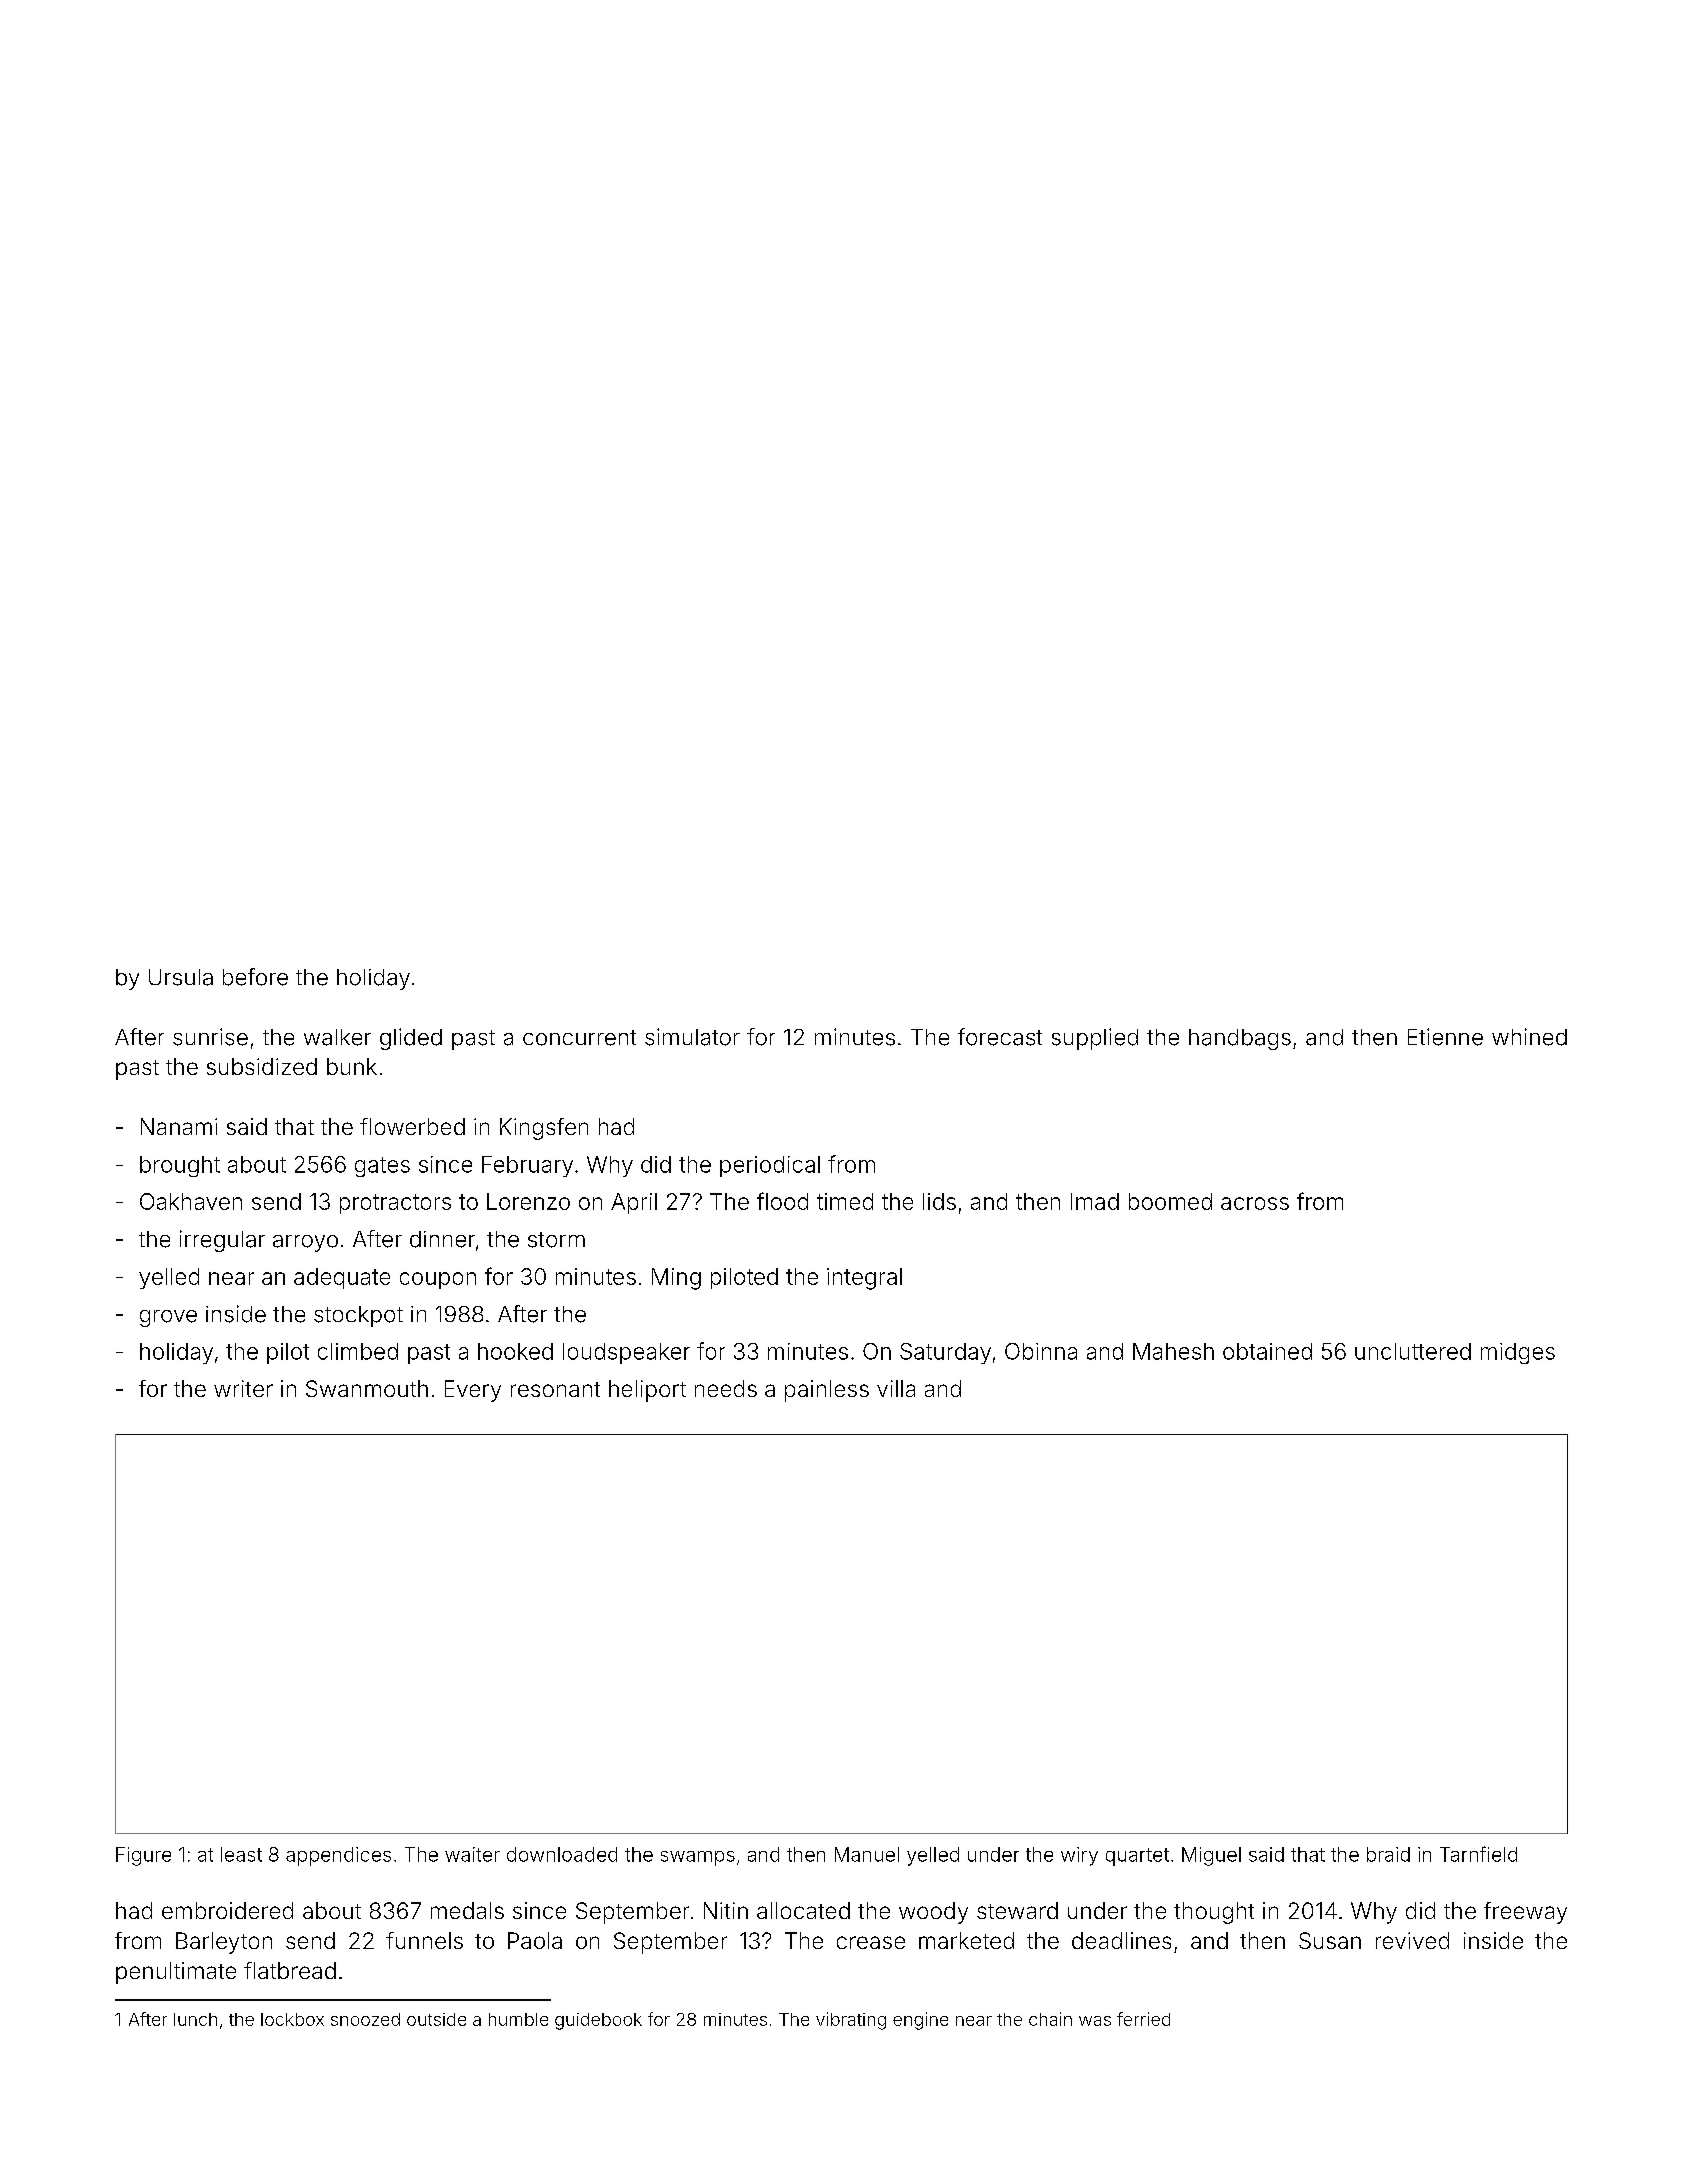  I want to click on Figure, so click(143, 1856).
